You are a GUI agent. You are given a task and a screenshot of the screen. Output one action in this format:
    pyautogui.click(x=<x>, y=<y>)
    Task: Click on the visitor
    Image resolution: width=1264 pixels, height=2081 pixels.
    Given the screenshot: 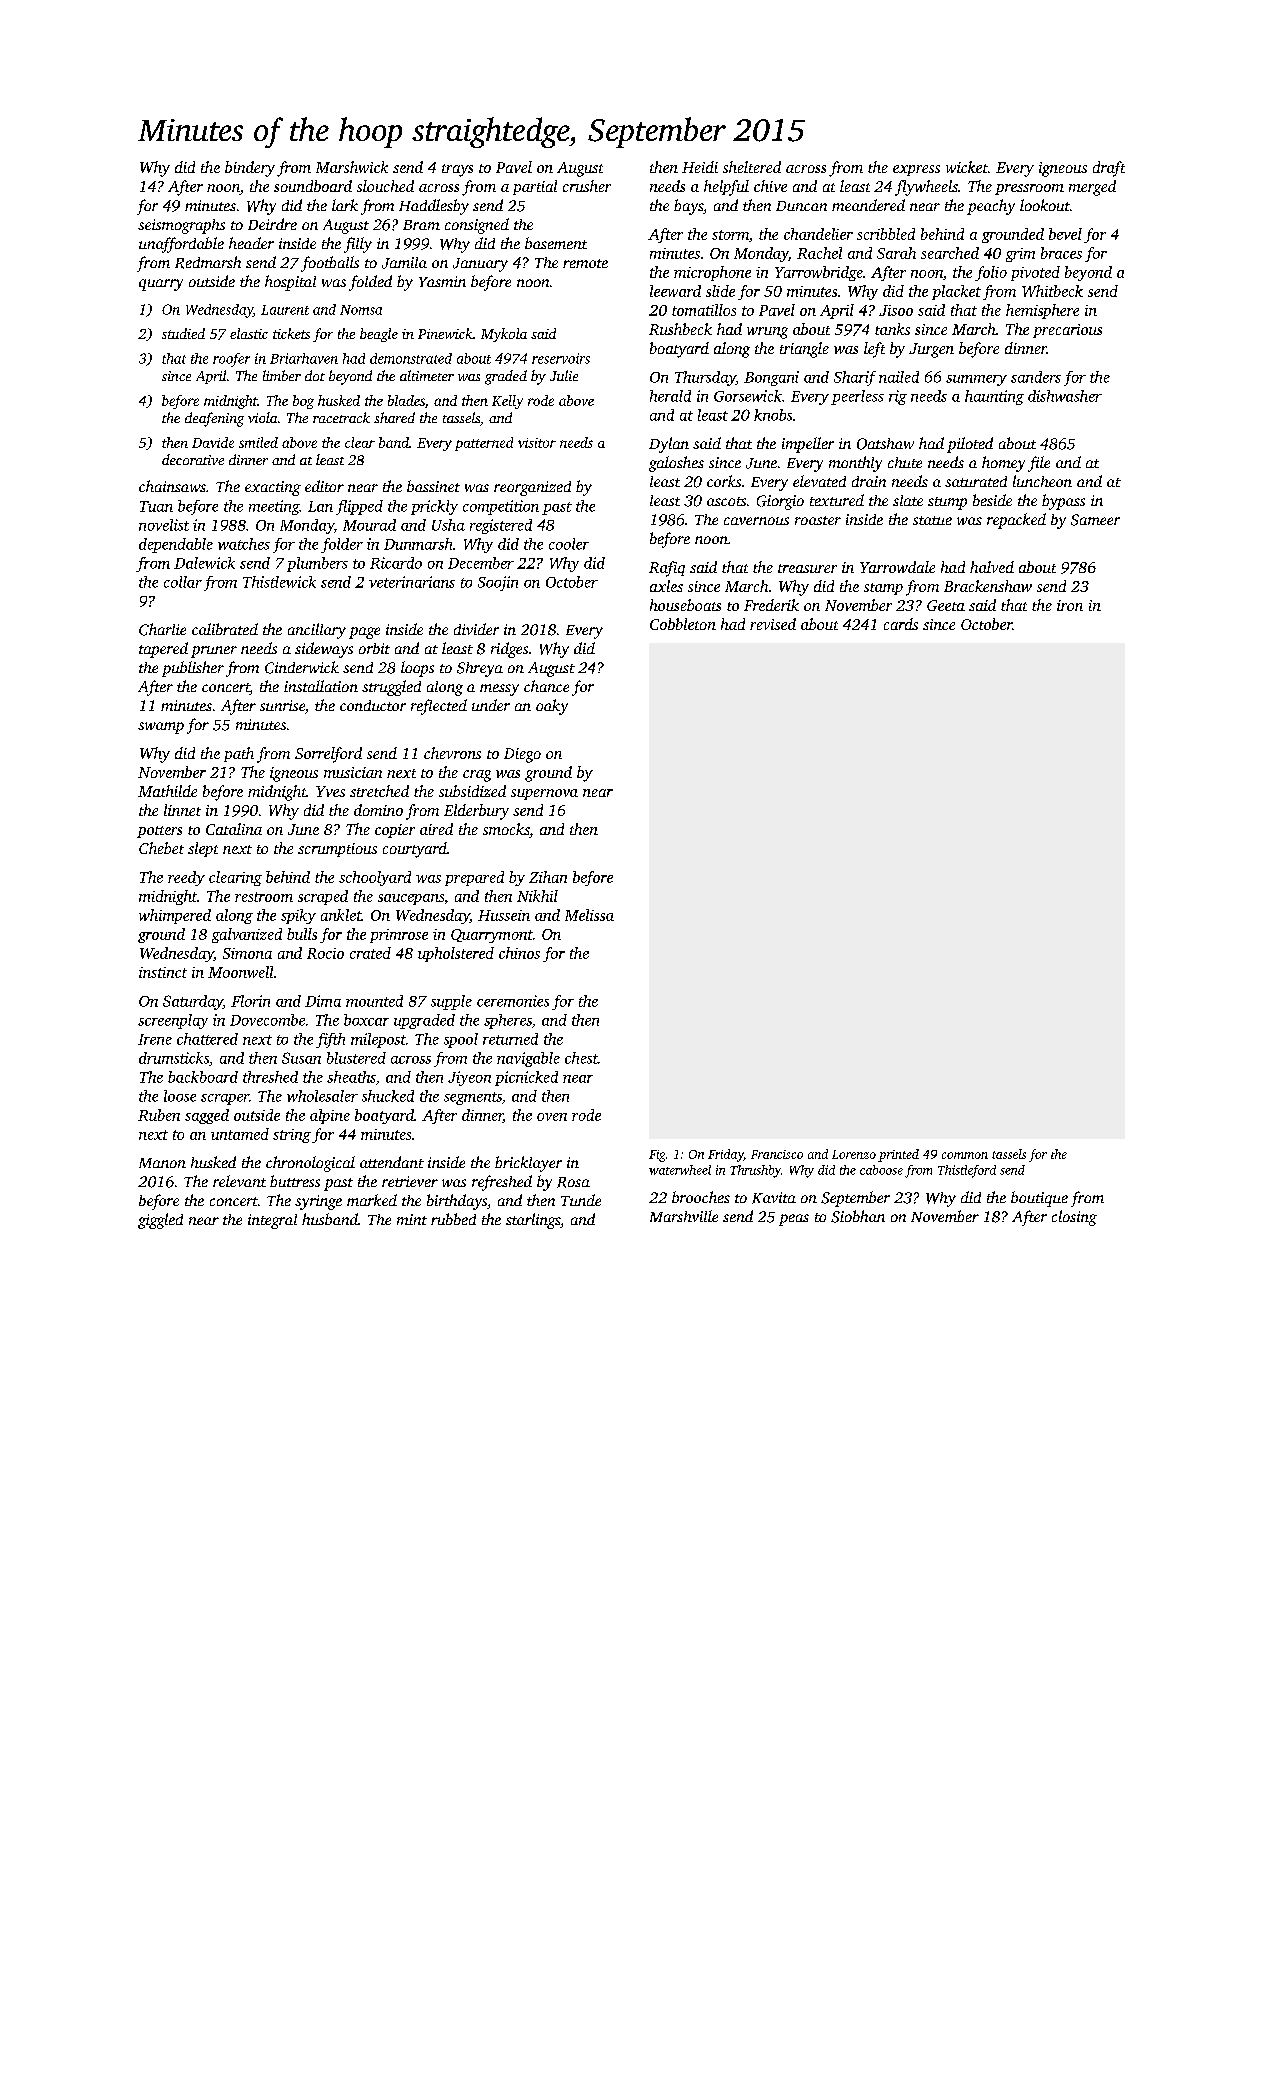 What is the action you would take?
    pyautogui.click(x=537, y=443)
